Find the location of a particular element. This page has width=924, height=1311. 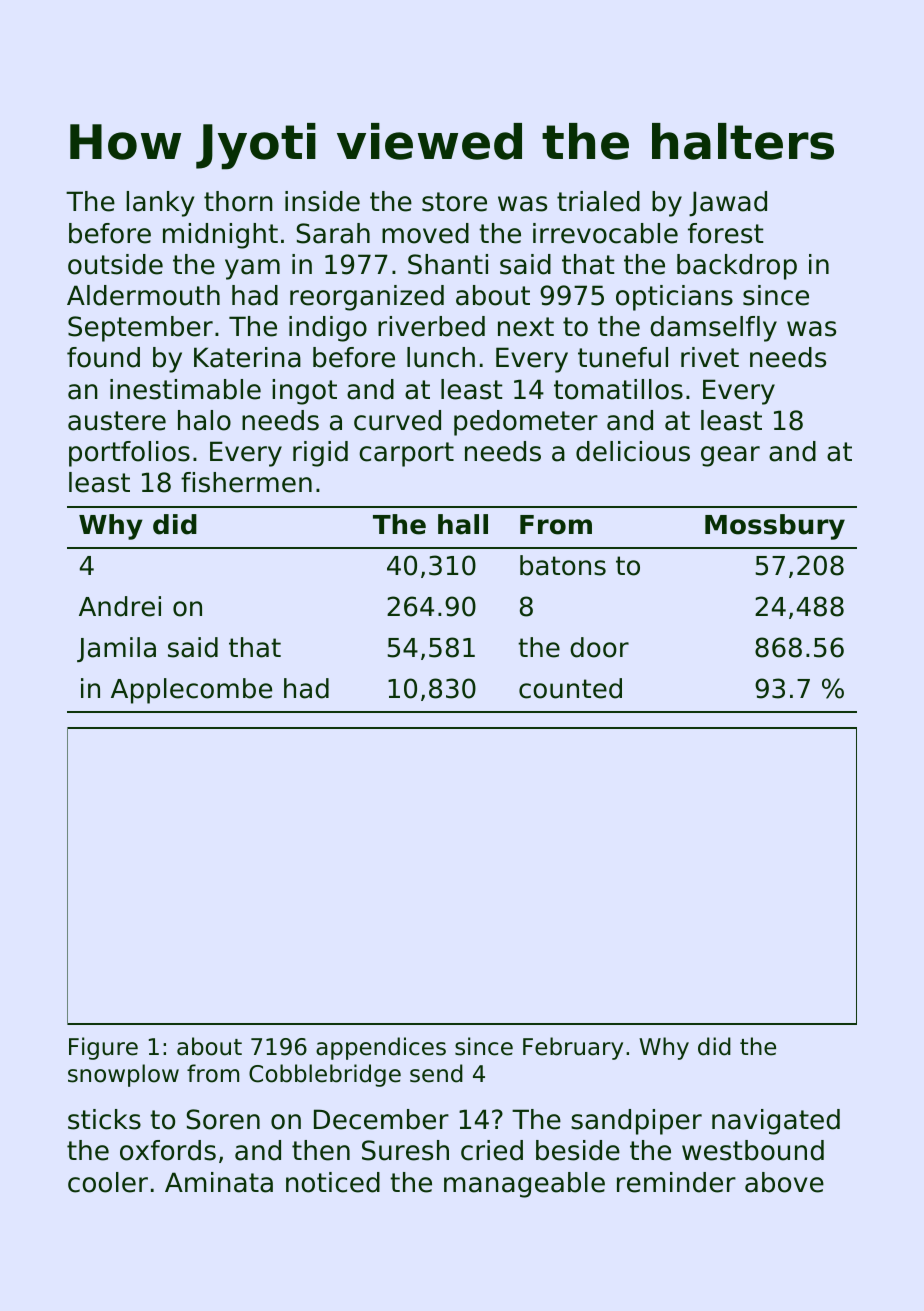

February is located at coordinates (573, 1048).
